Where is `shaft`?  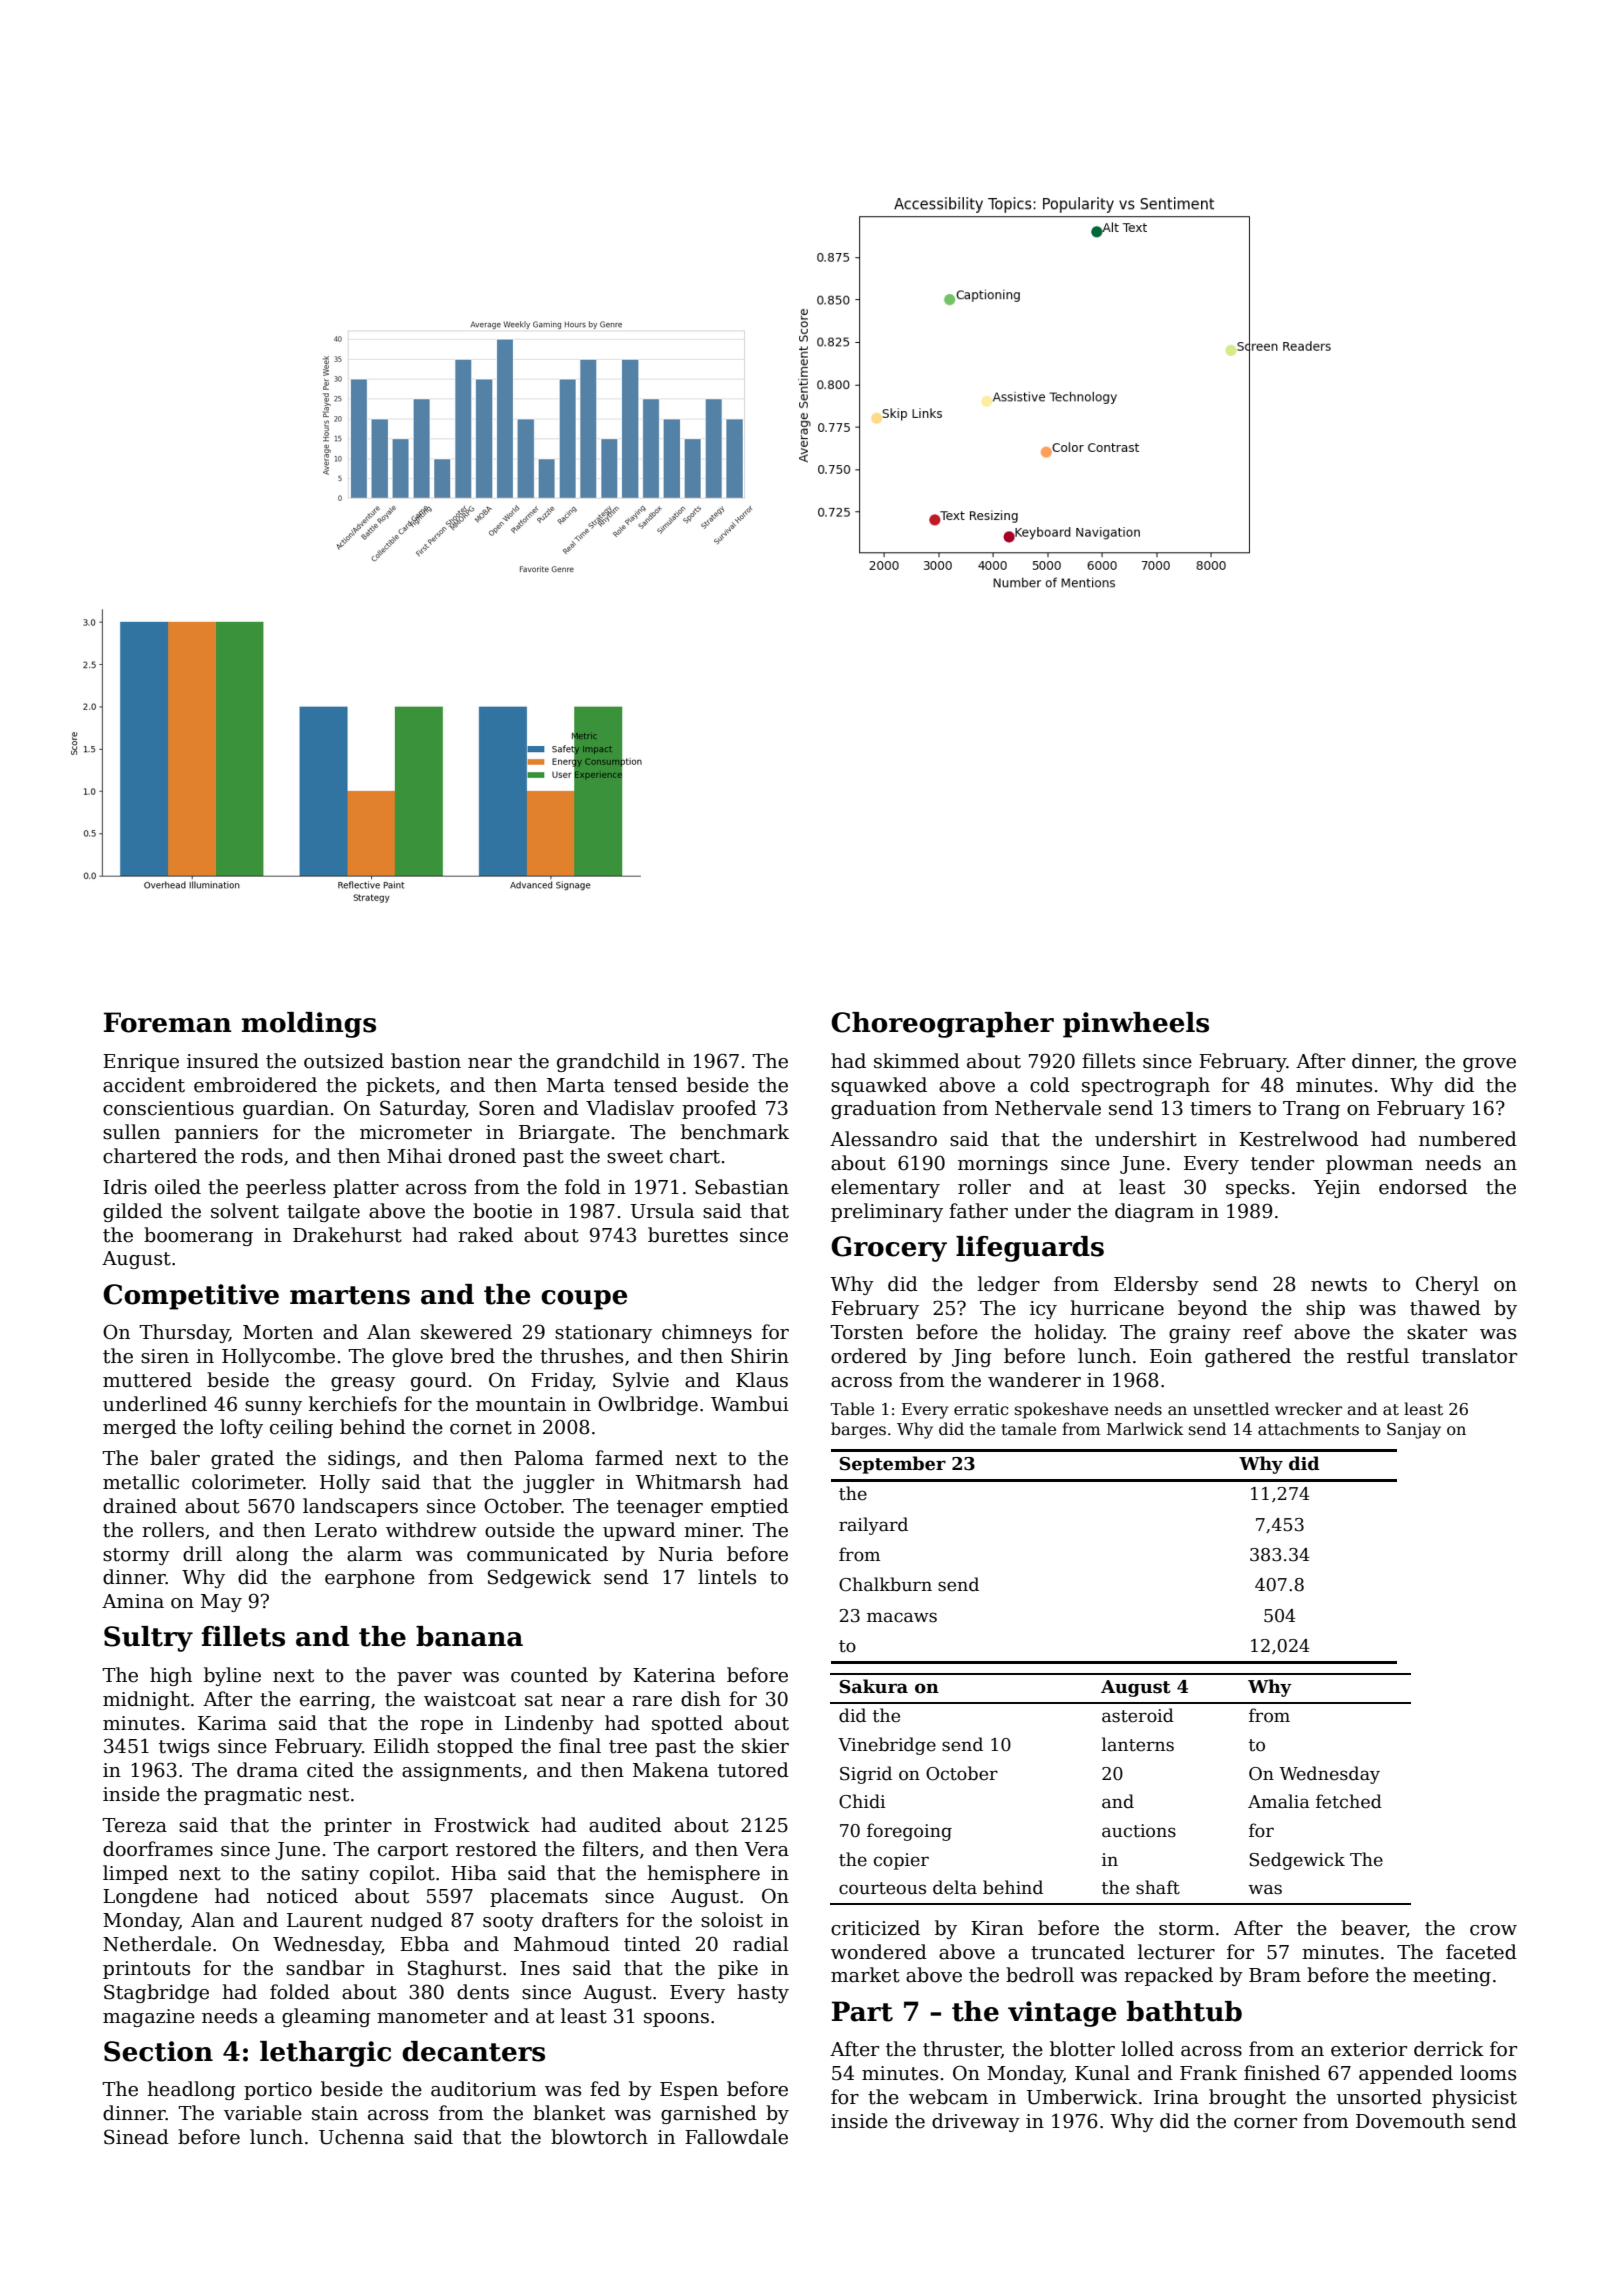 shaft is located at coordinates (1158, 1887).
